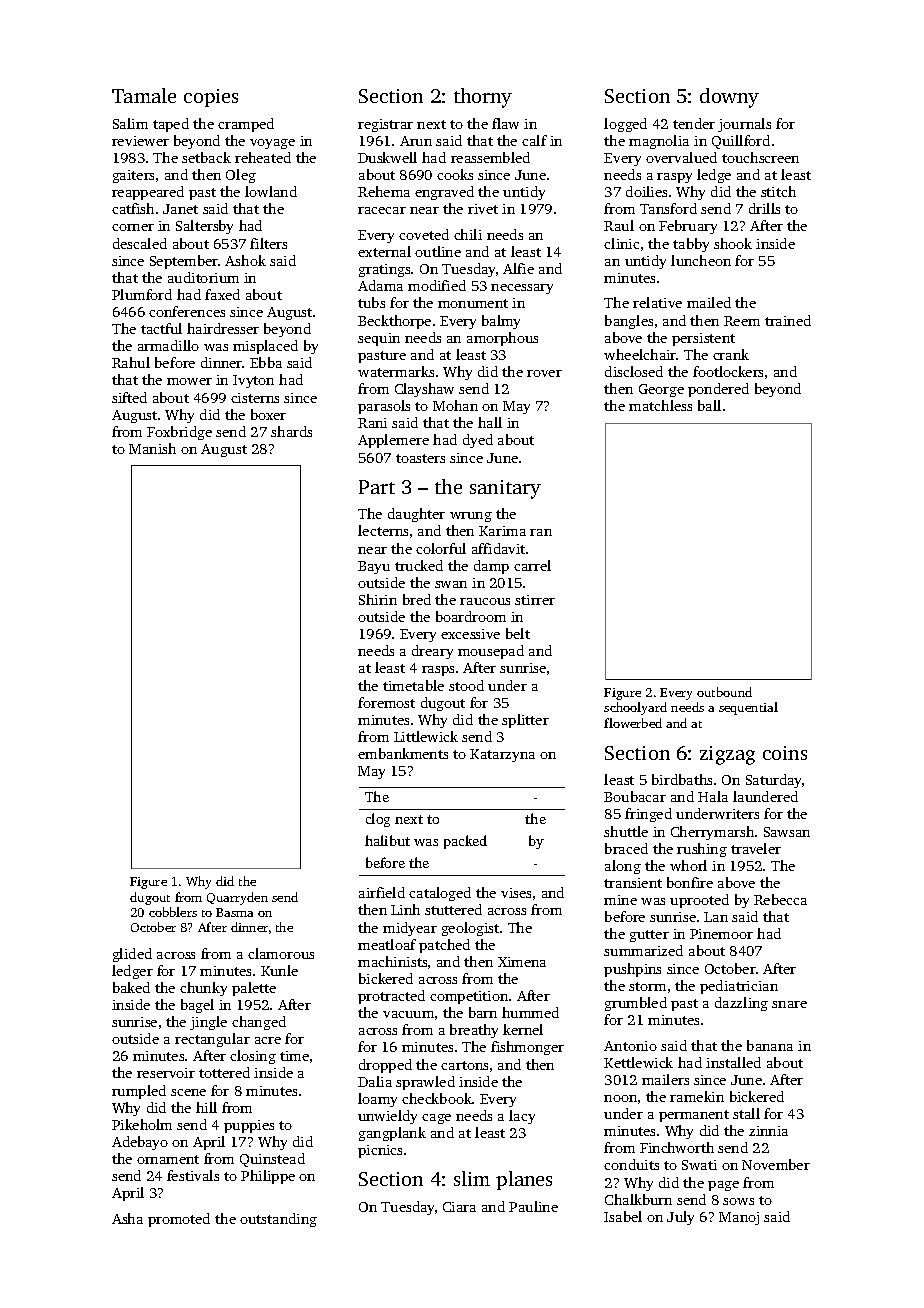  Describe the element at coordinates (140, 141) in the screenshot. I see `reviewer` at that location.
